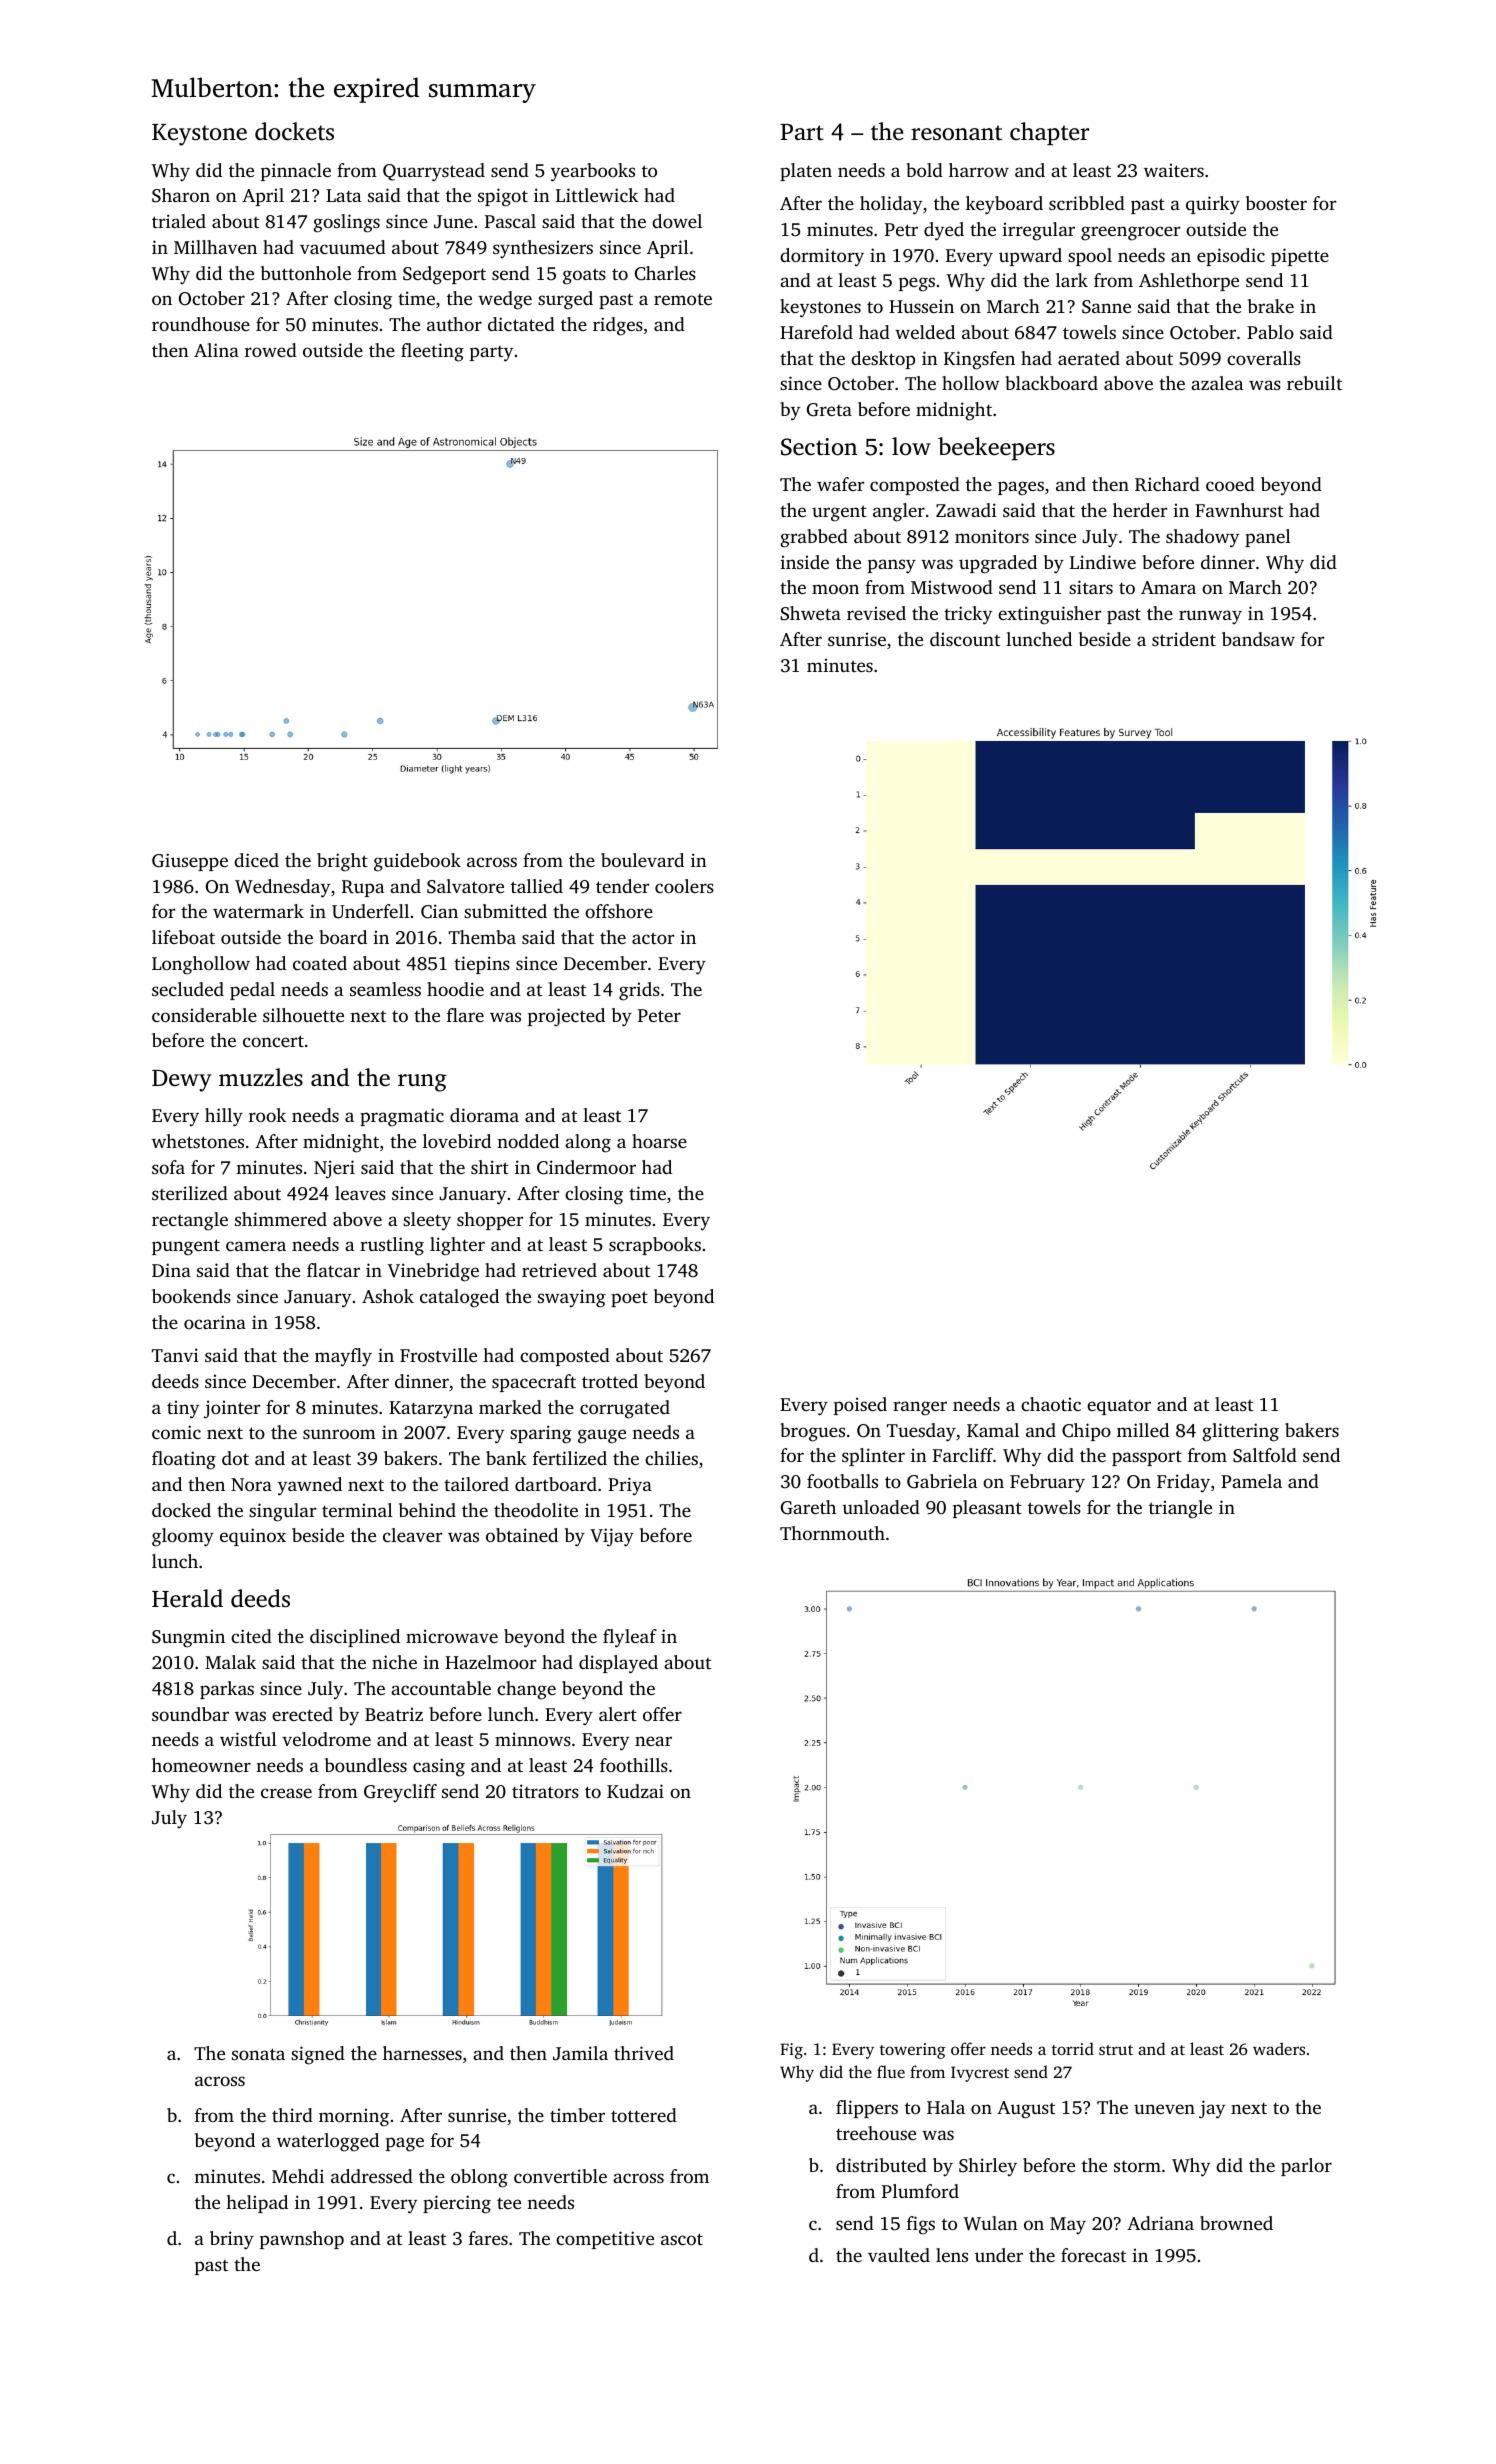 The height and width of the screenshot is (2464, 1496). Describe the element at coordinates (956, 133) in the screenshot. I see `resonant` at that location.
